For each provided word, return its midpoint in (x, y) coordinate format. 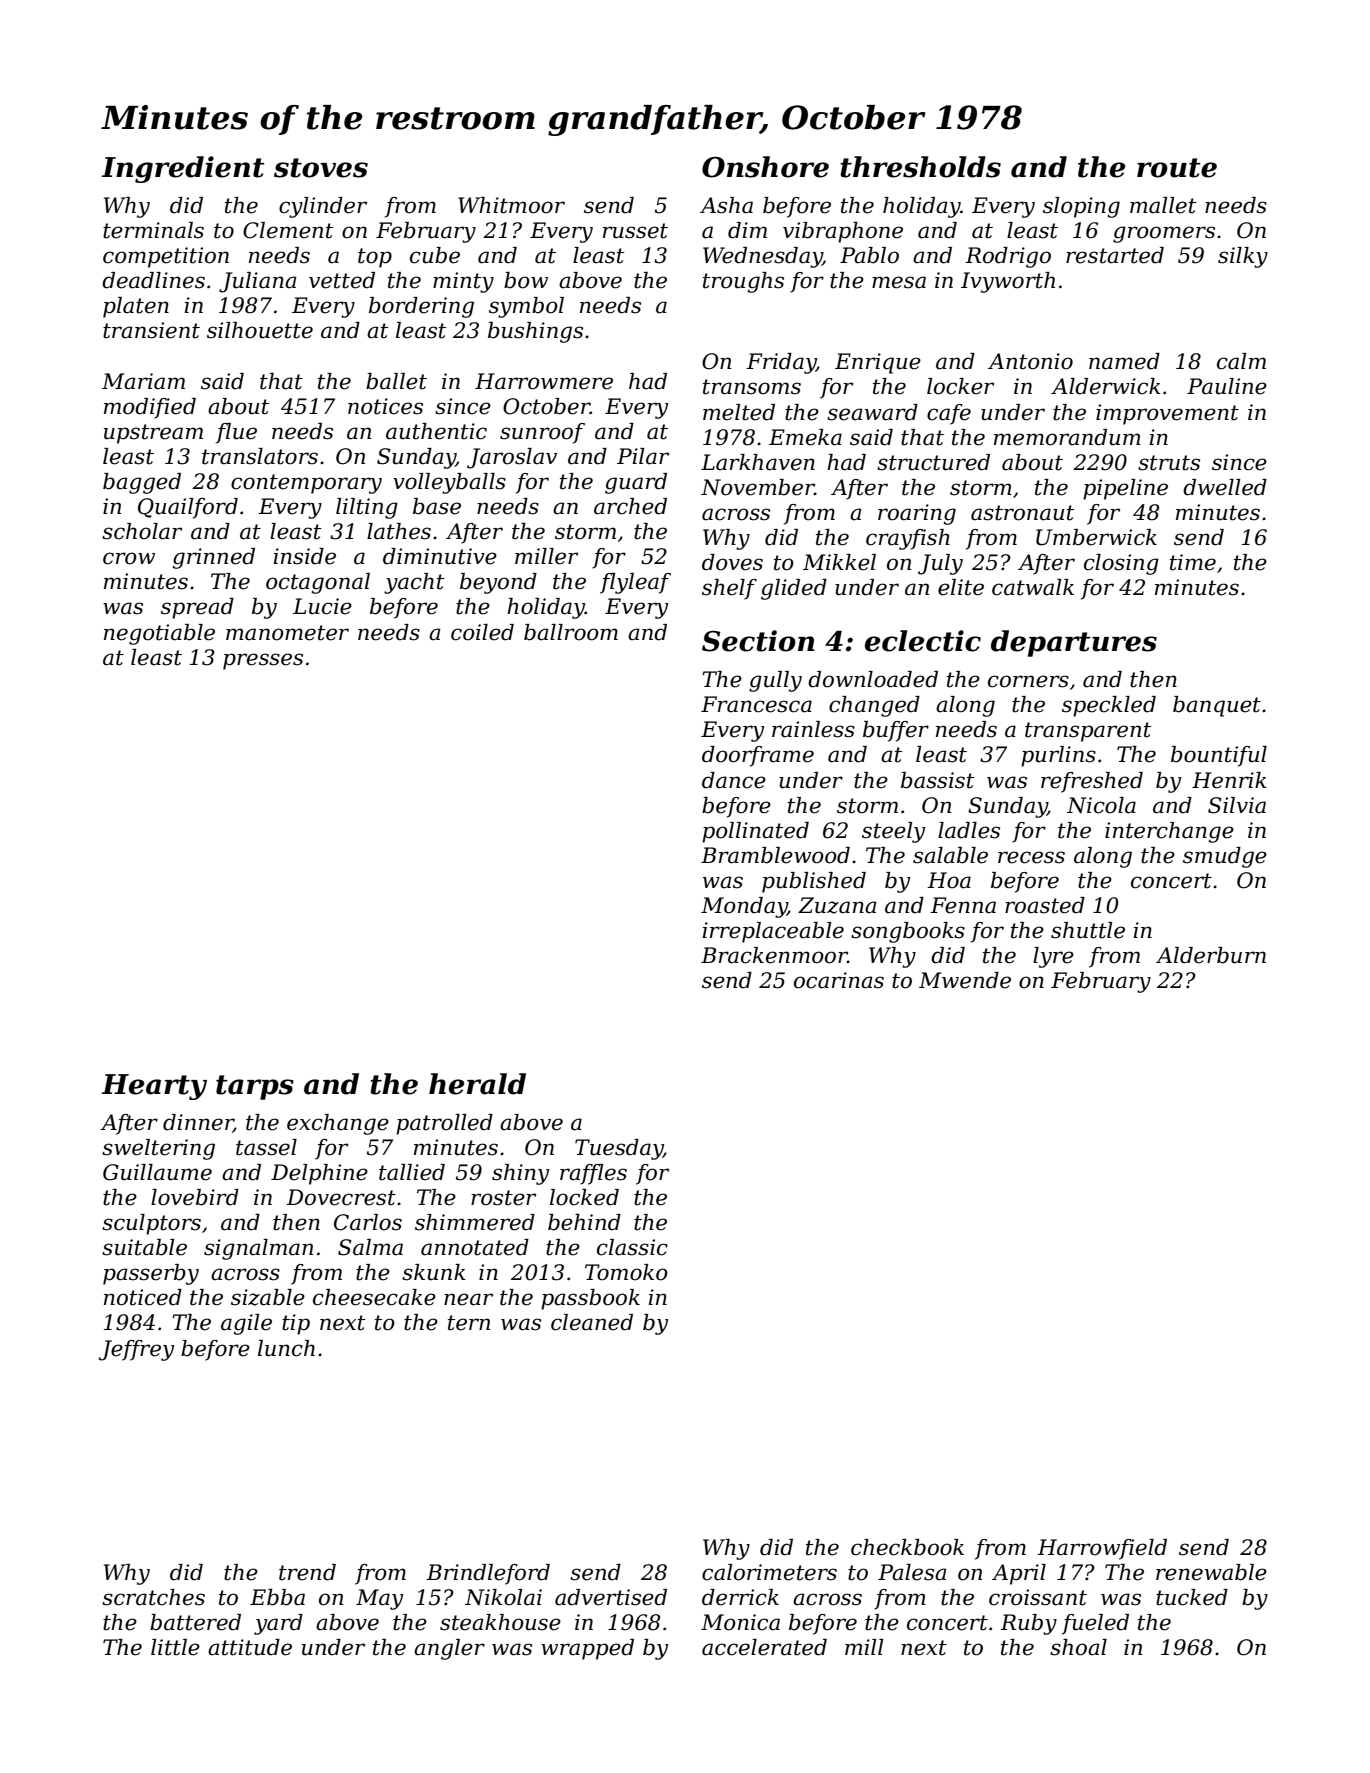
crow (129, 558)
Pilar (643, 456)
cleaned (592, 1322)
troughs (743, 282)
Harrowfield (1102, 1549)
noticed (143, 1297)
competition (166, 257)
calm (1241, 361)
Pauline (1227, 386)
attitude (250, 1647)
